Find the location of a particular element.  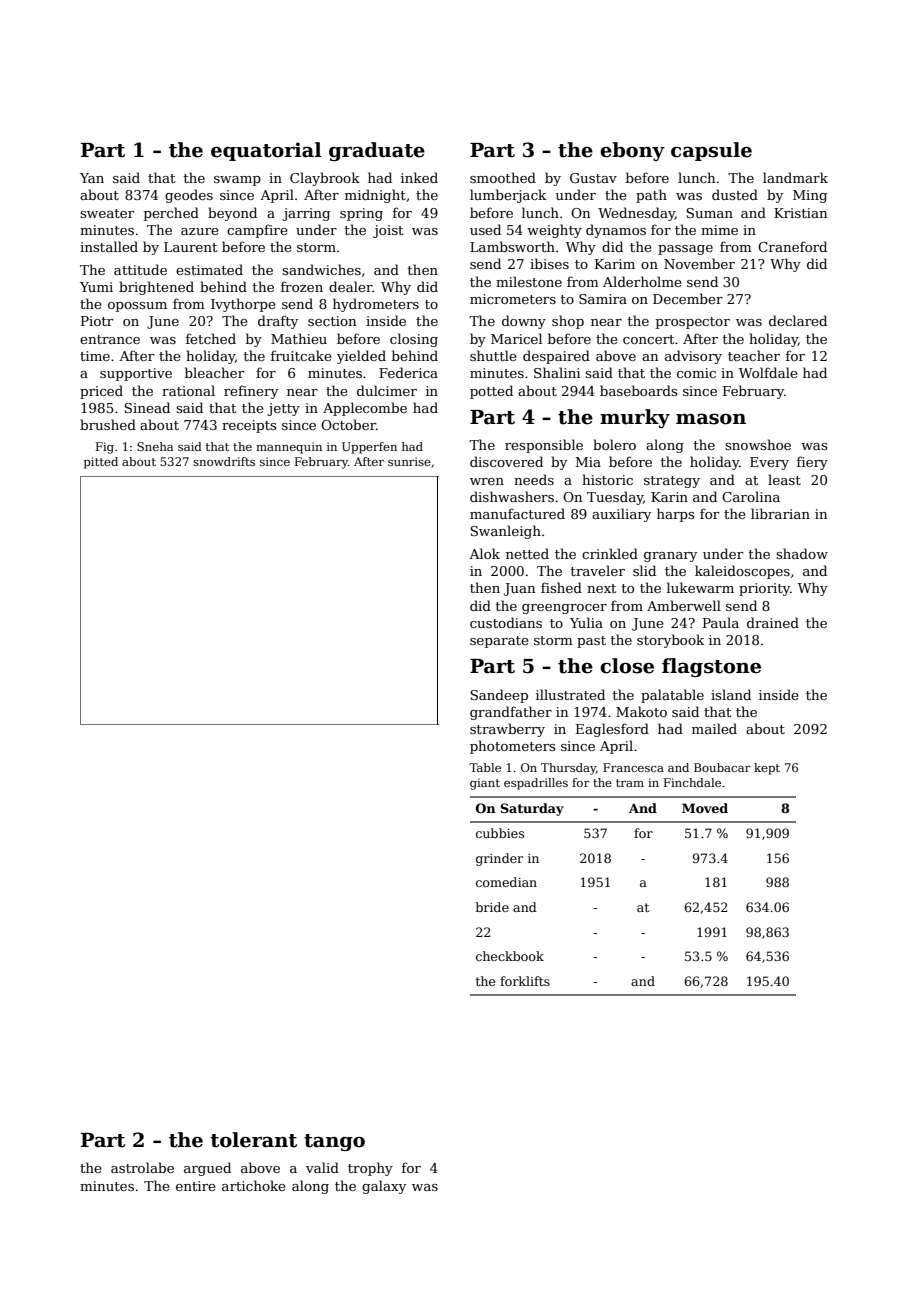

Saturday is located at coordinates (532, 809).
